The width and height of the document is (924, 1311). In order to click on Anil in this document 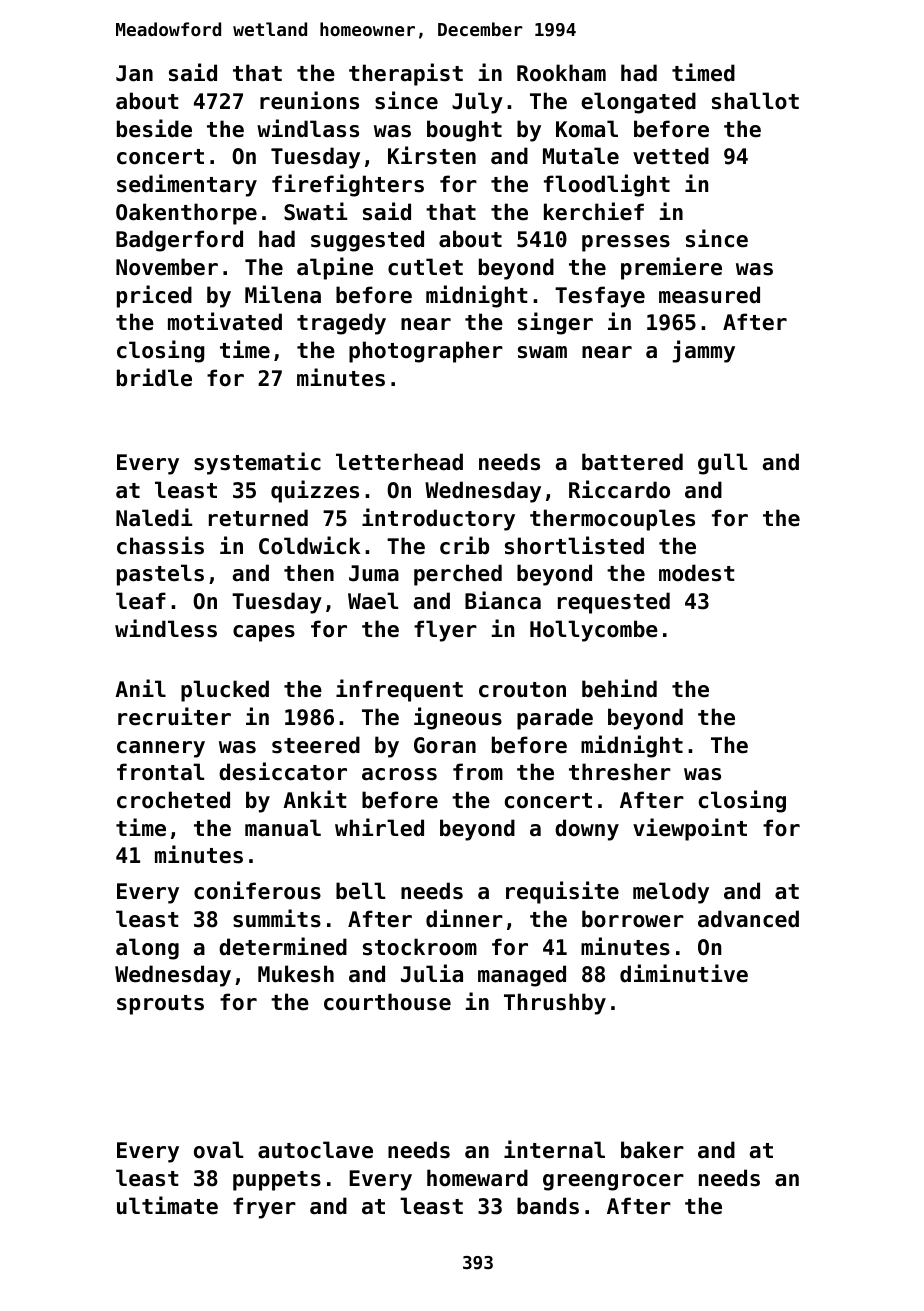, I will do `click(140, 688)`.
